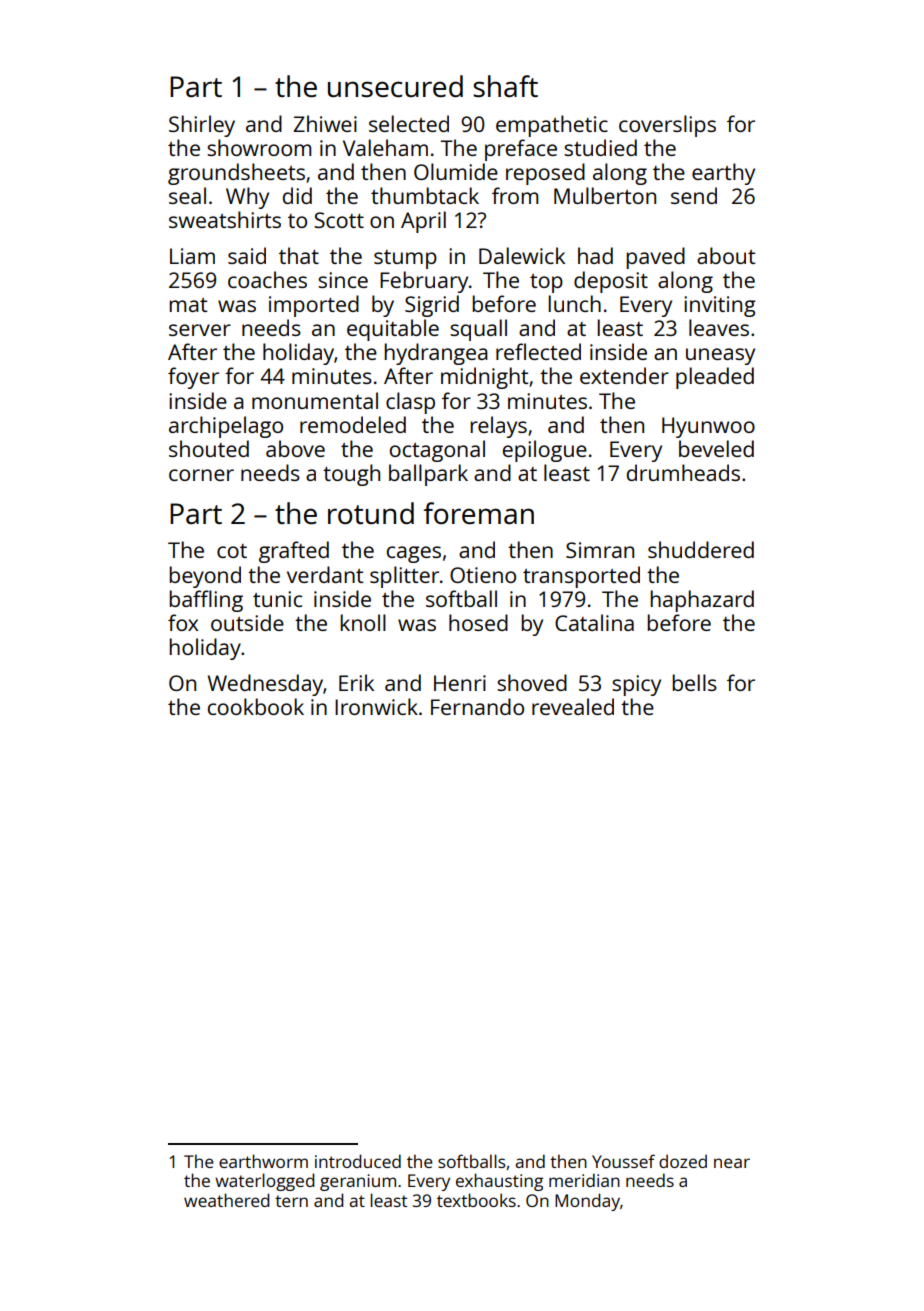  What do you see at coordinates (297, 195) in the screenshot?
I see `did` at bounding box center [297, 195].
